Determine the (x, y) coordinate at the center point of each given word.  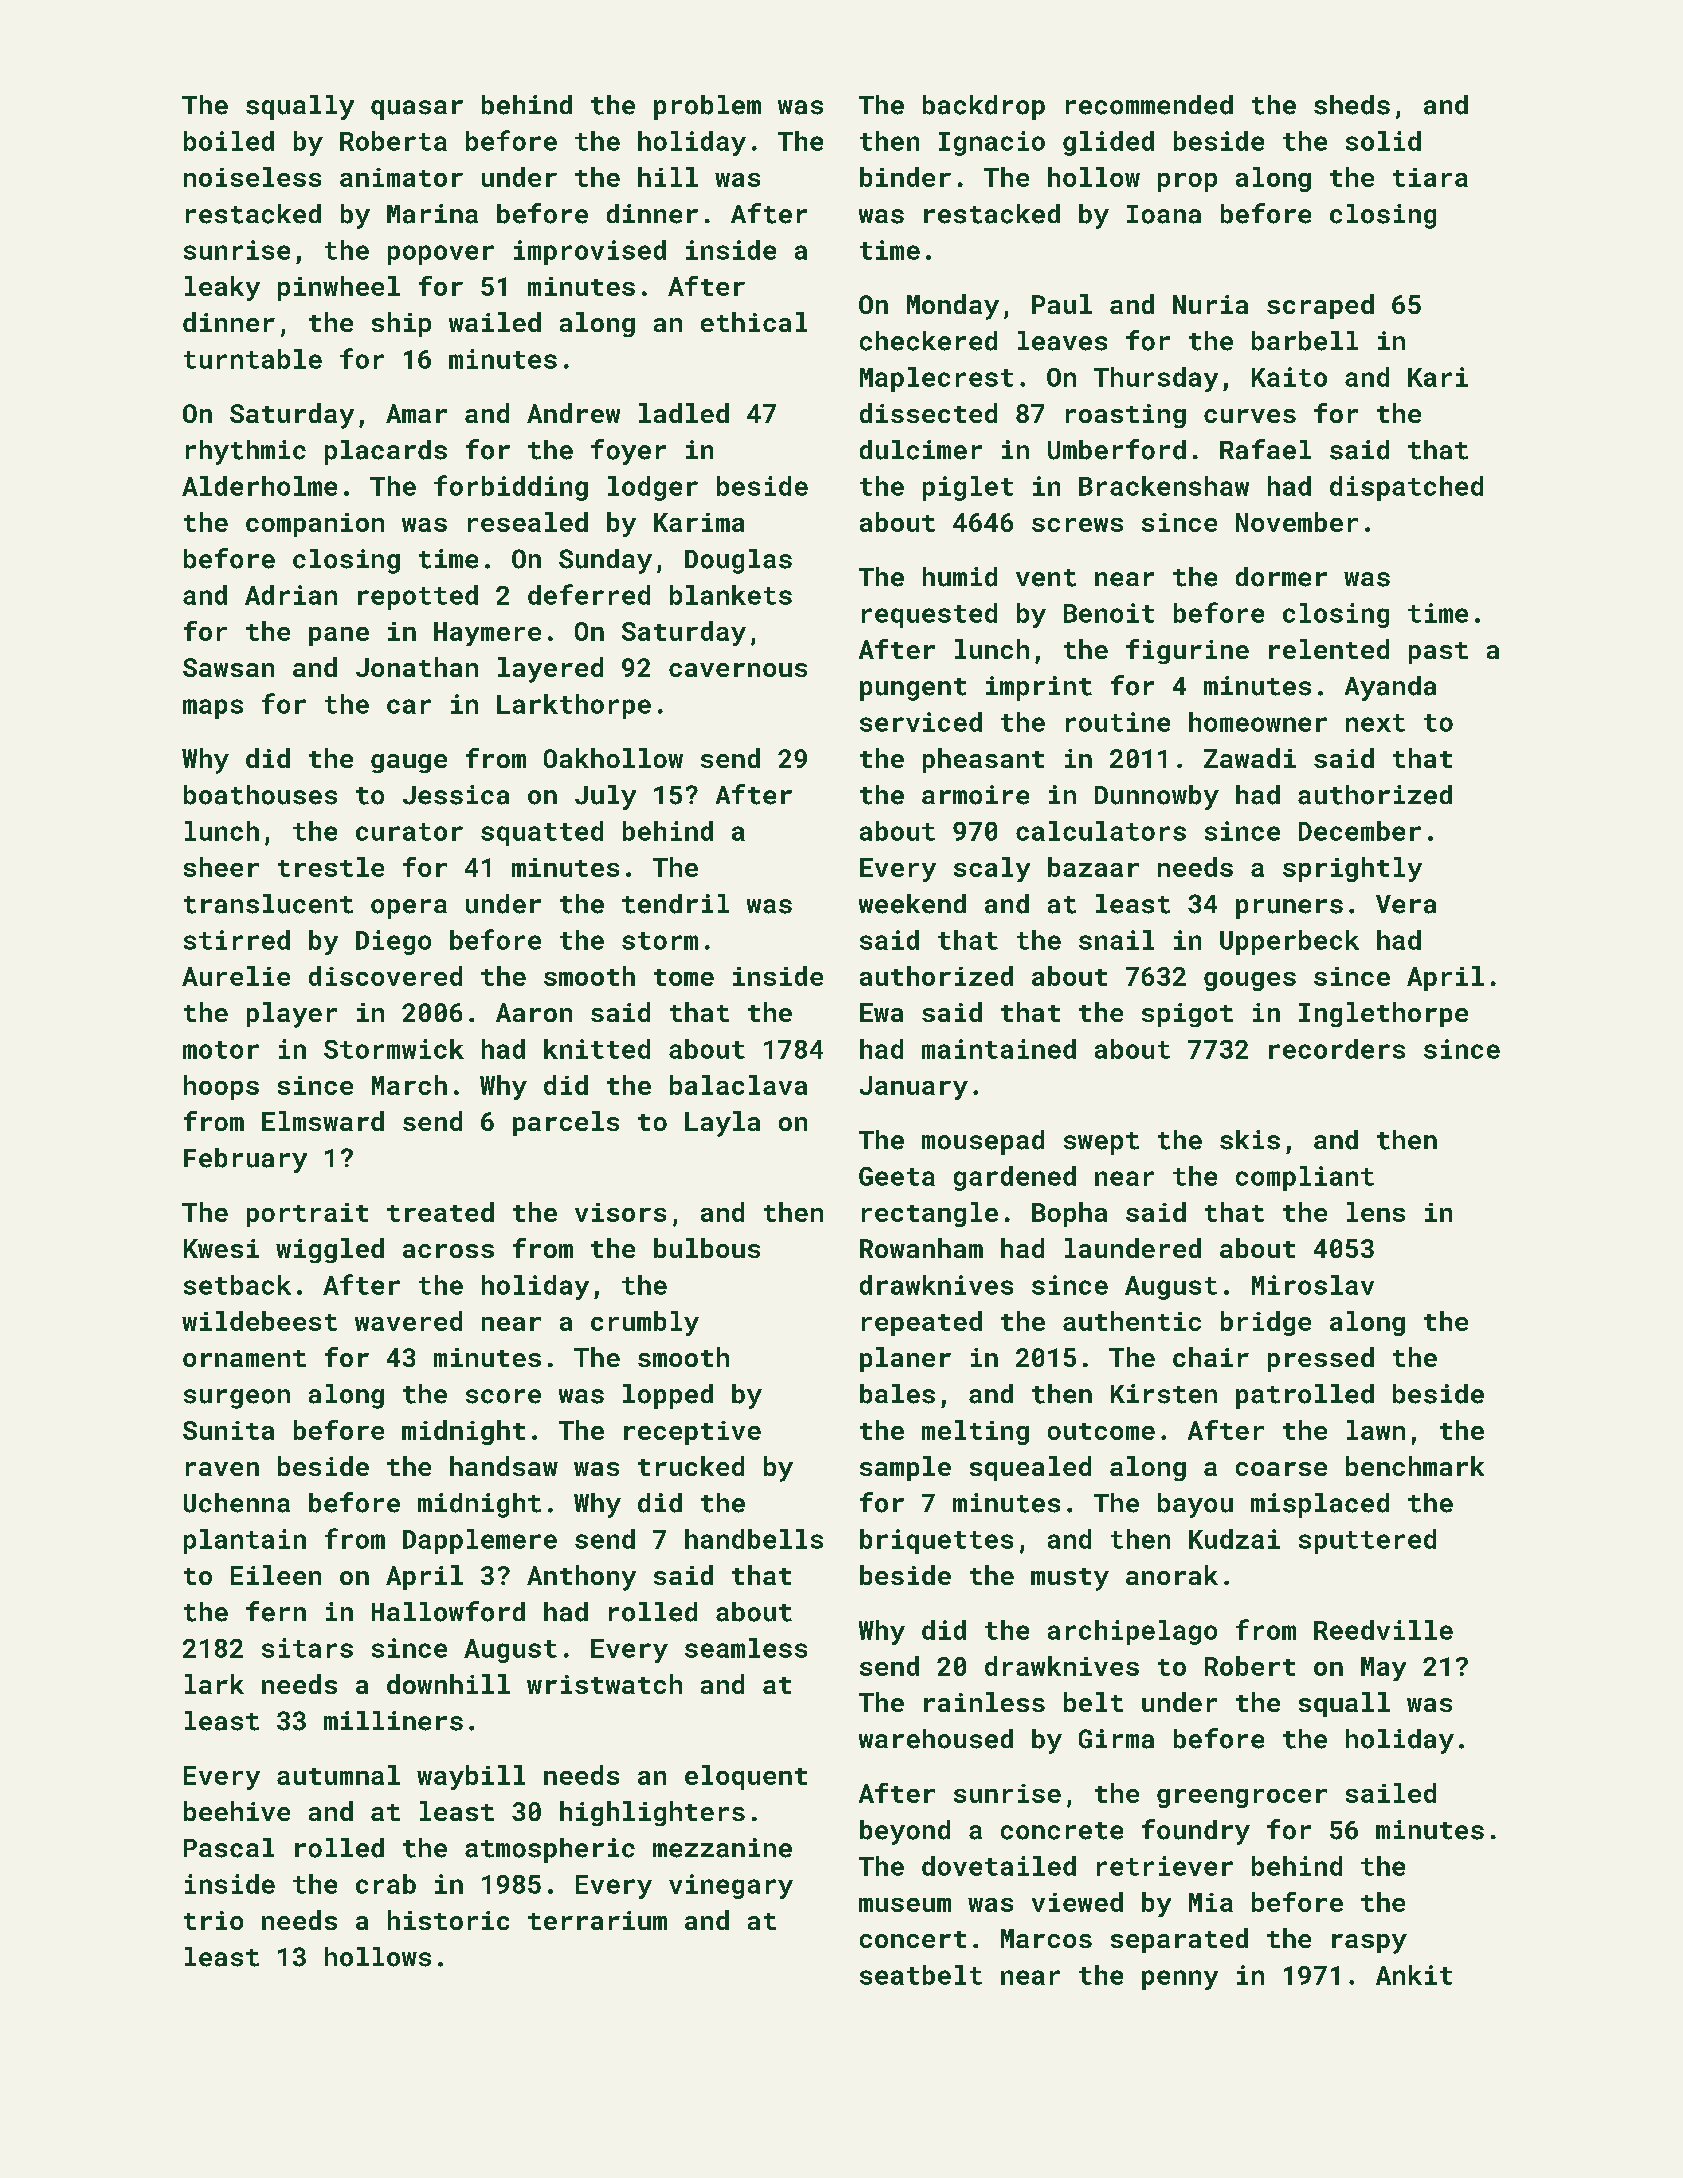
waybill (471, 1777)
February (245, 1160)
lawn (1376, 1430)
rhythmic (246, 452)
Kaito (1289, 377)
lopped (668, 1396)
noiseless (252, 177)
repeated (922, 1323)
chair (1211, 1357)
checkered (928, 341)
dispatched (1406, 488)
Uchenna (237, 1503)
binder (905, 177)
